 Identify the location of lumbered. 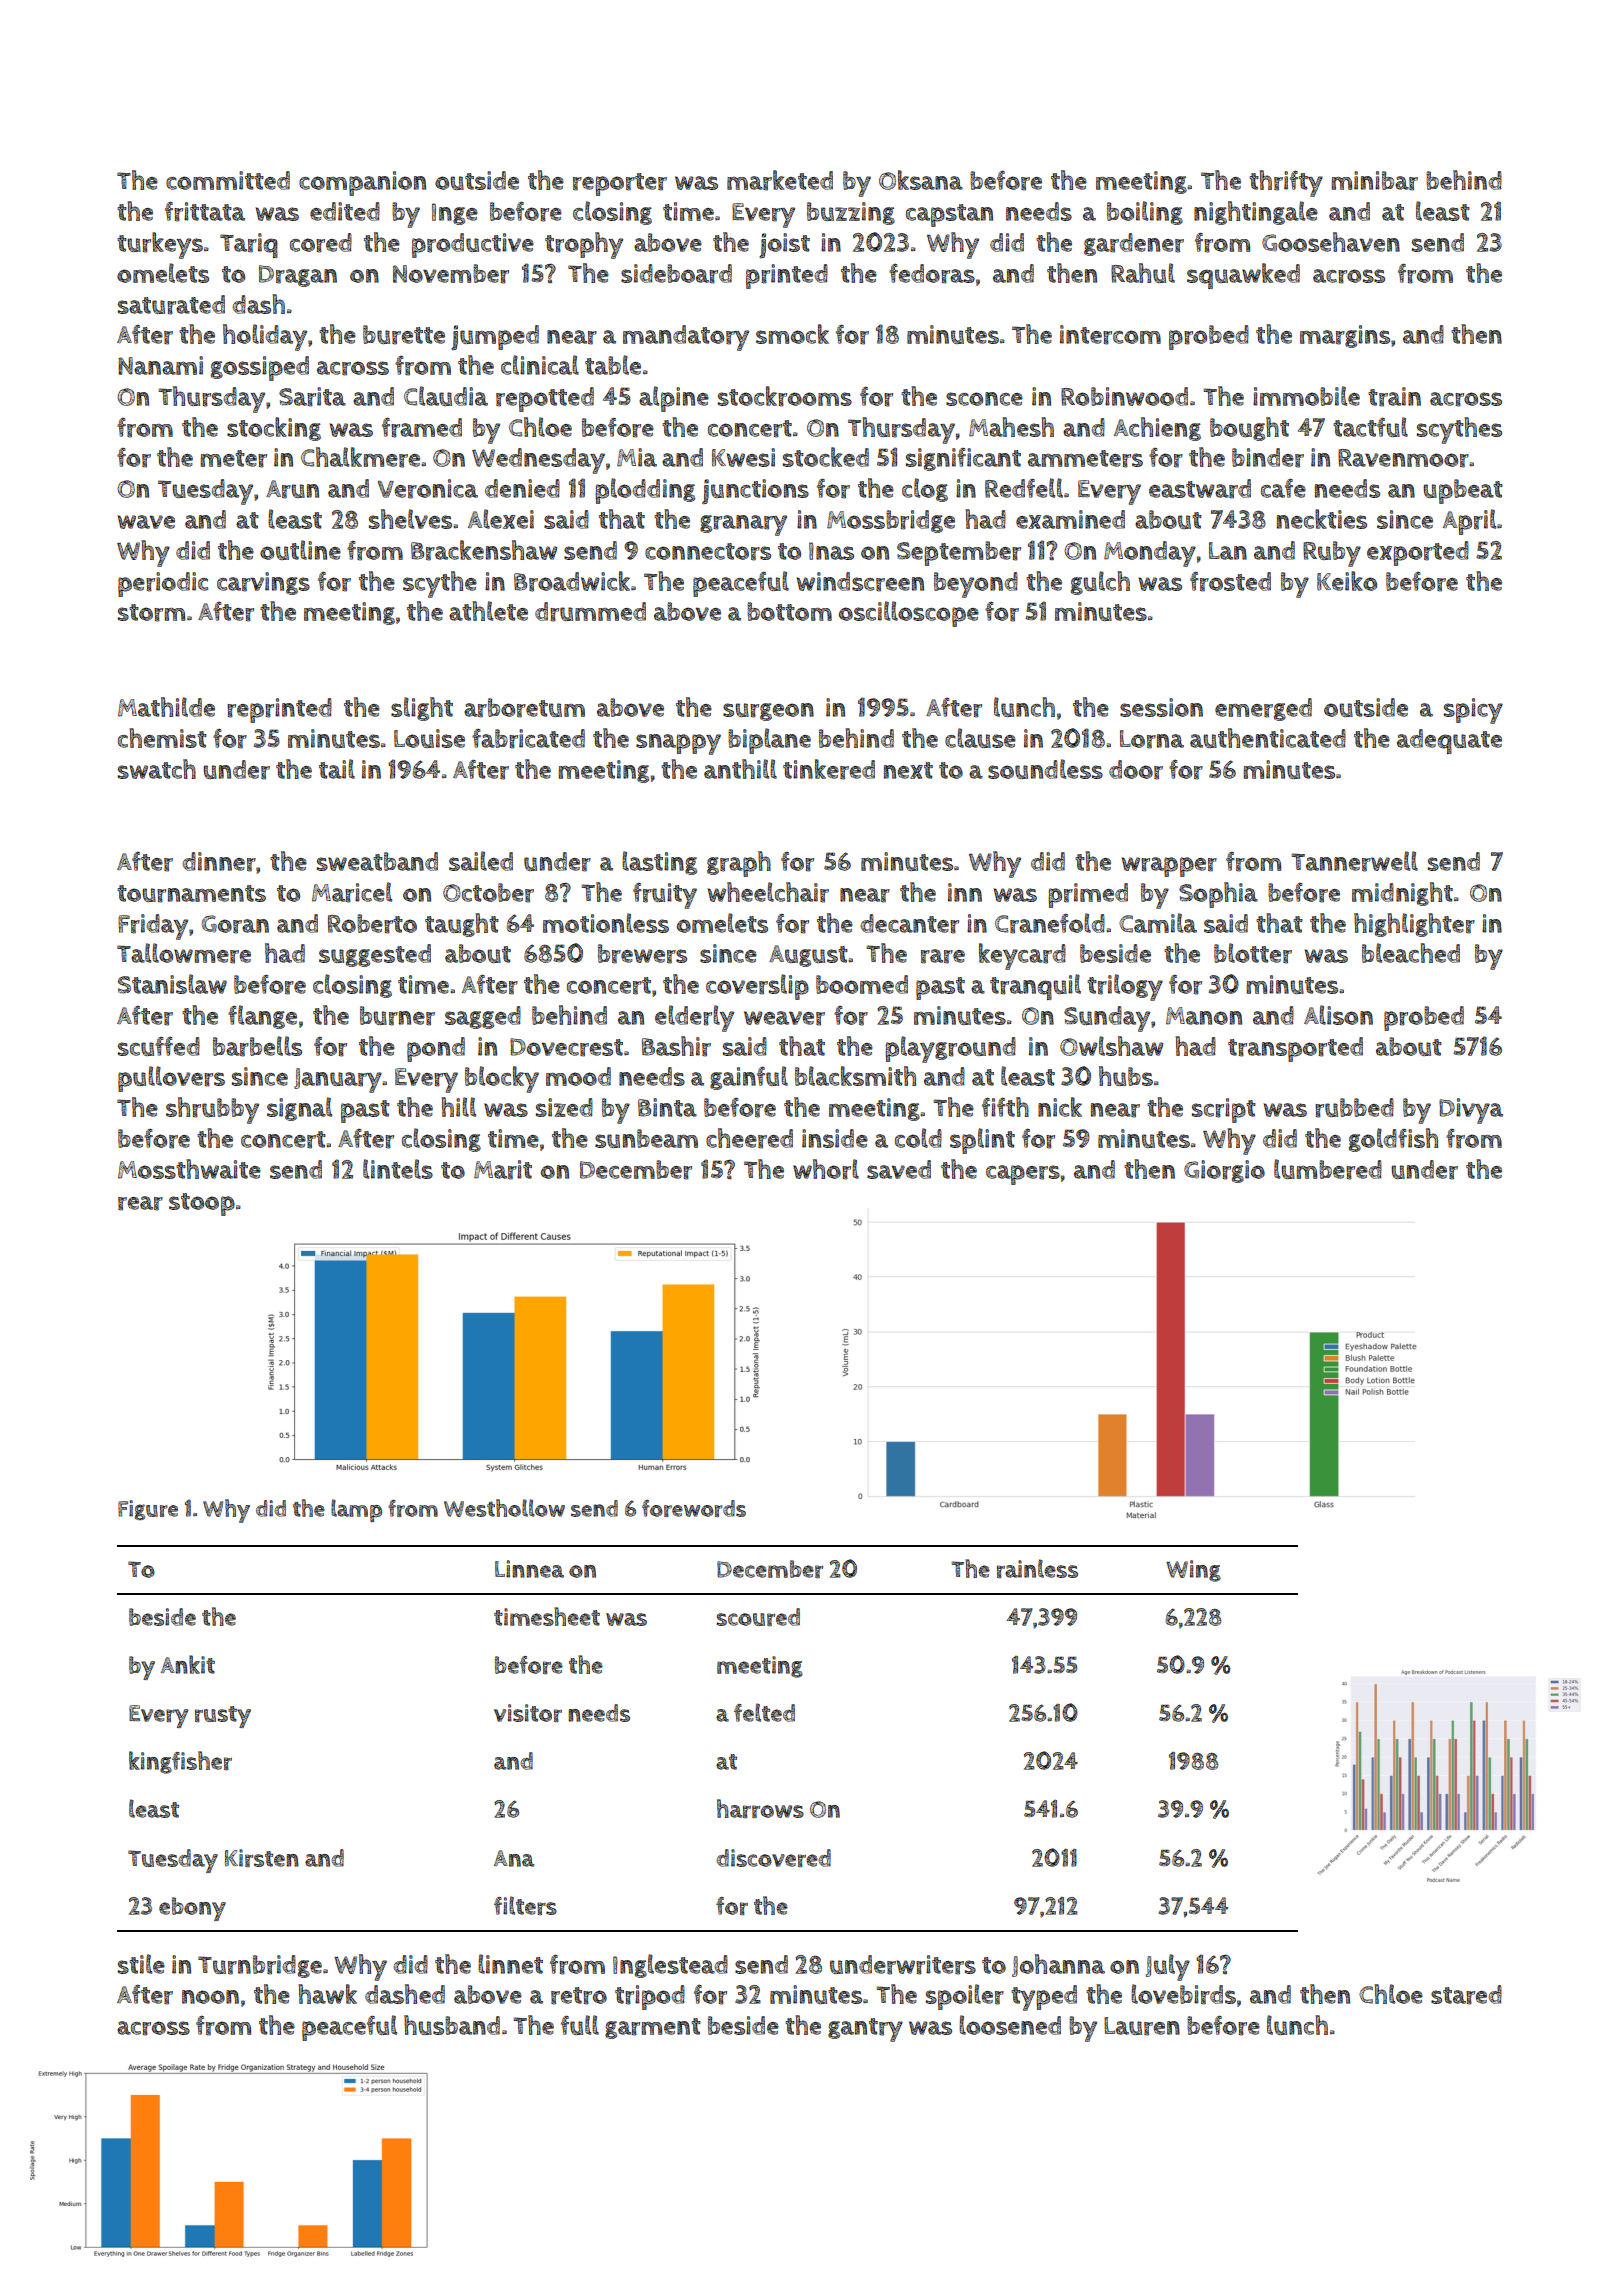
(1328, 1169).
